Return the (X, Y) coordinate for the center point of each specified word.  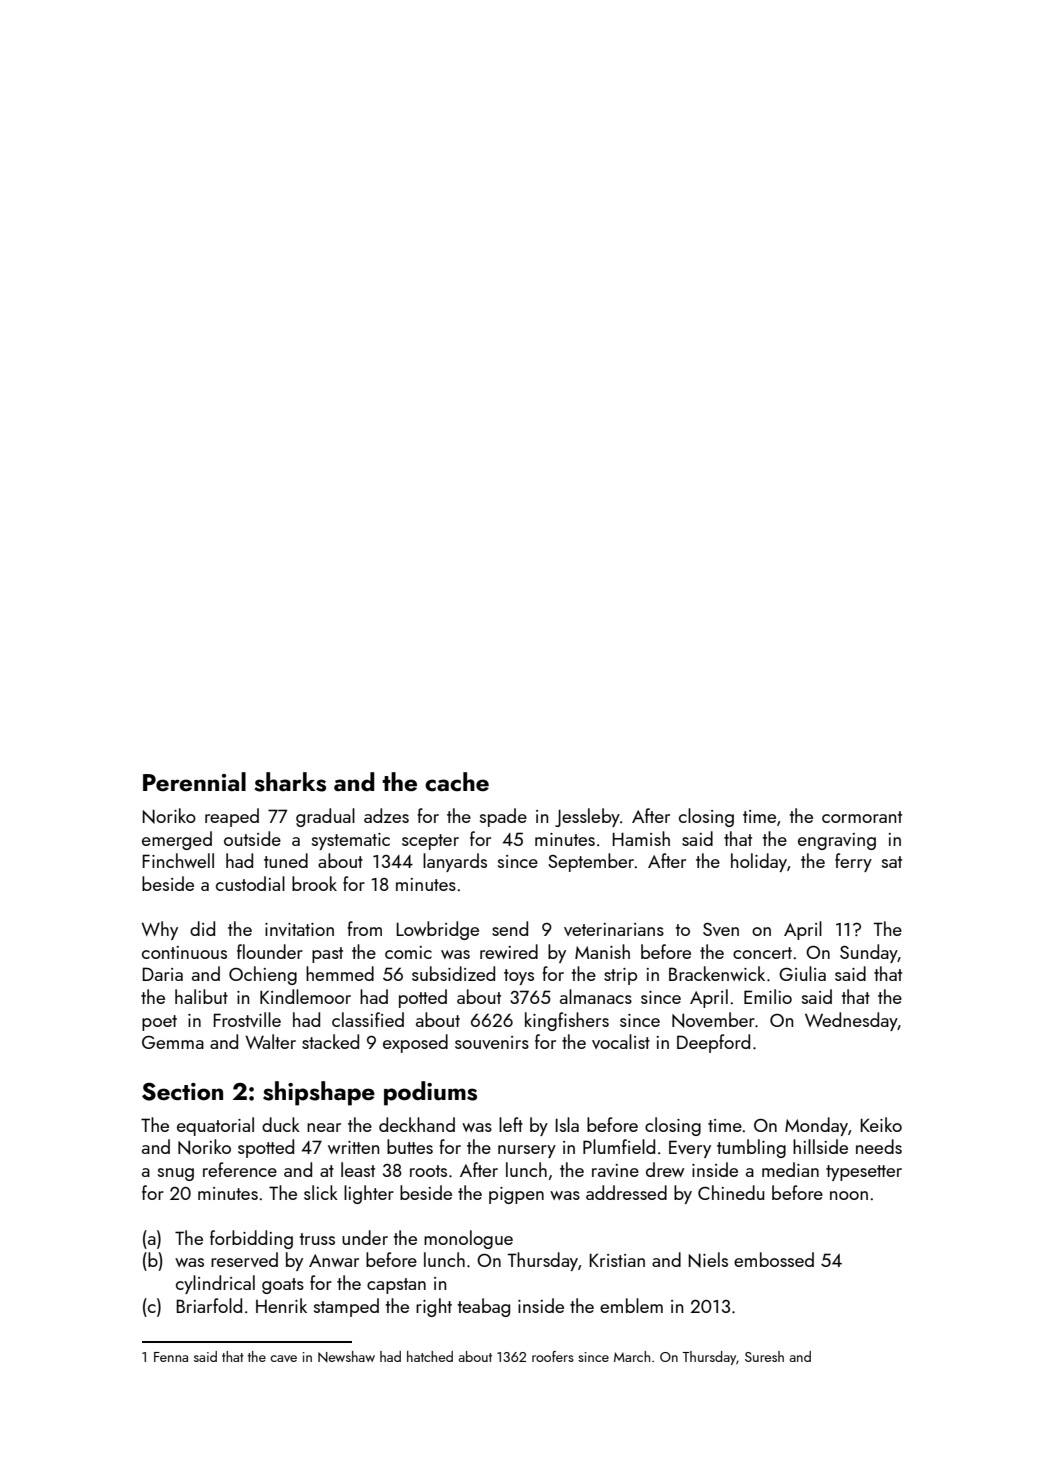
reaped (232, 817)
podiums (430, 1093)
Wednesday (851, 1021)
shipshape (319, 1093)
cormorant (862, 817)
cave (283, 1358)
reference (240, 1169)
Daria (162, 974)
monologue (468, 1239)
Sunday (869, 953)
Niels (708, 1260)
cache (457, 781)
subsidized (453, 973)
